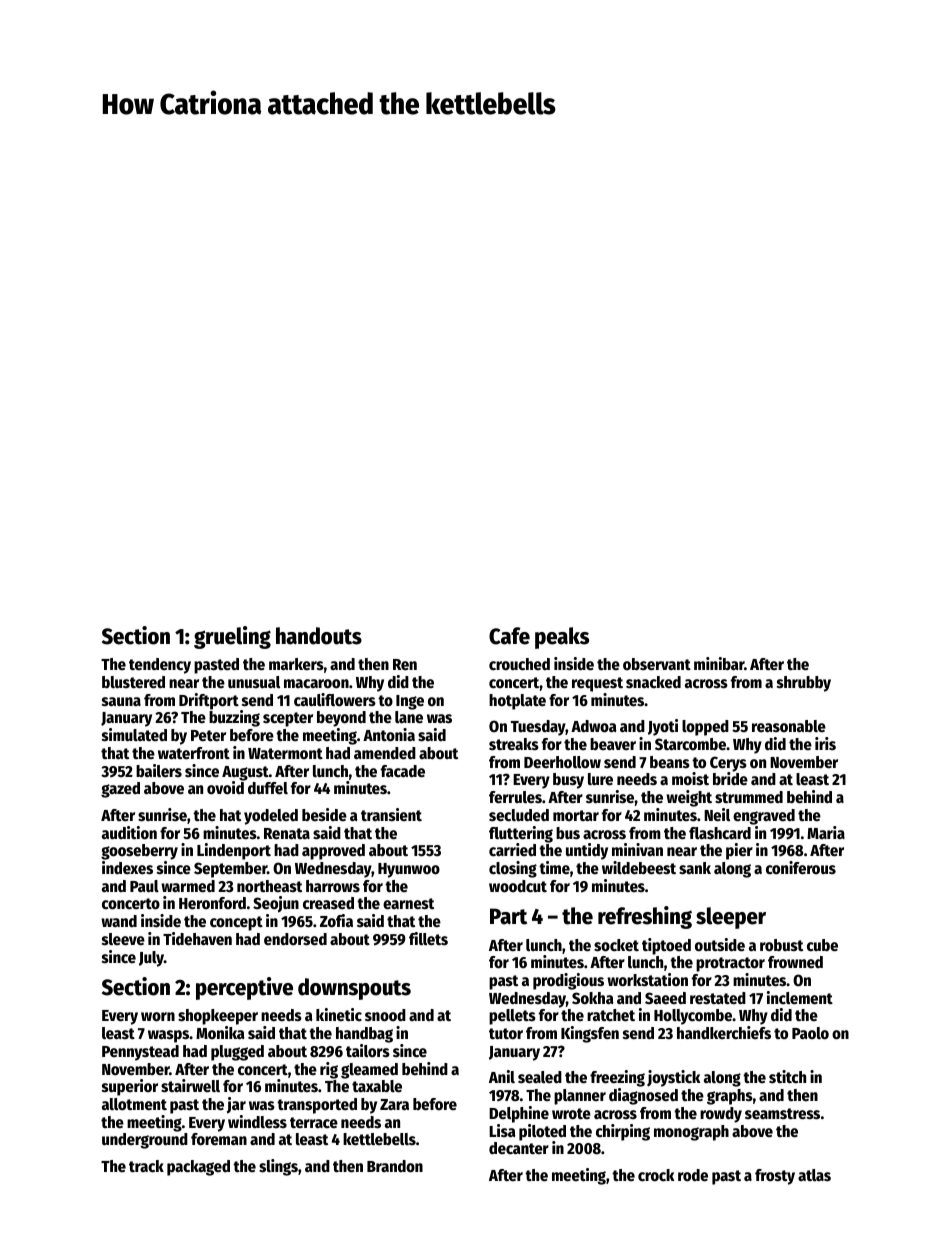 This page has height=1233, width=952. I want to click on peaks, so click(562, 638).
